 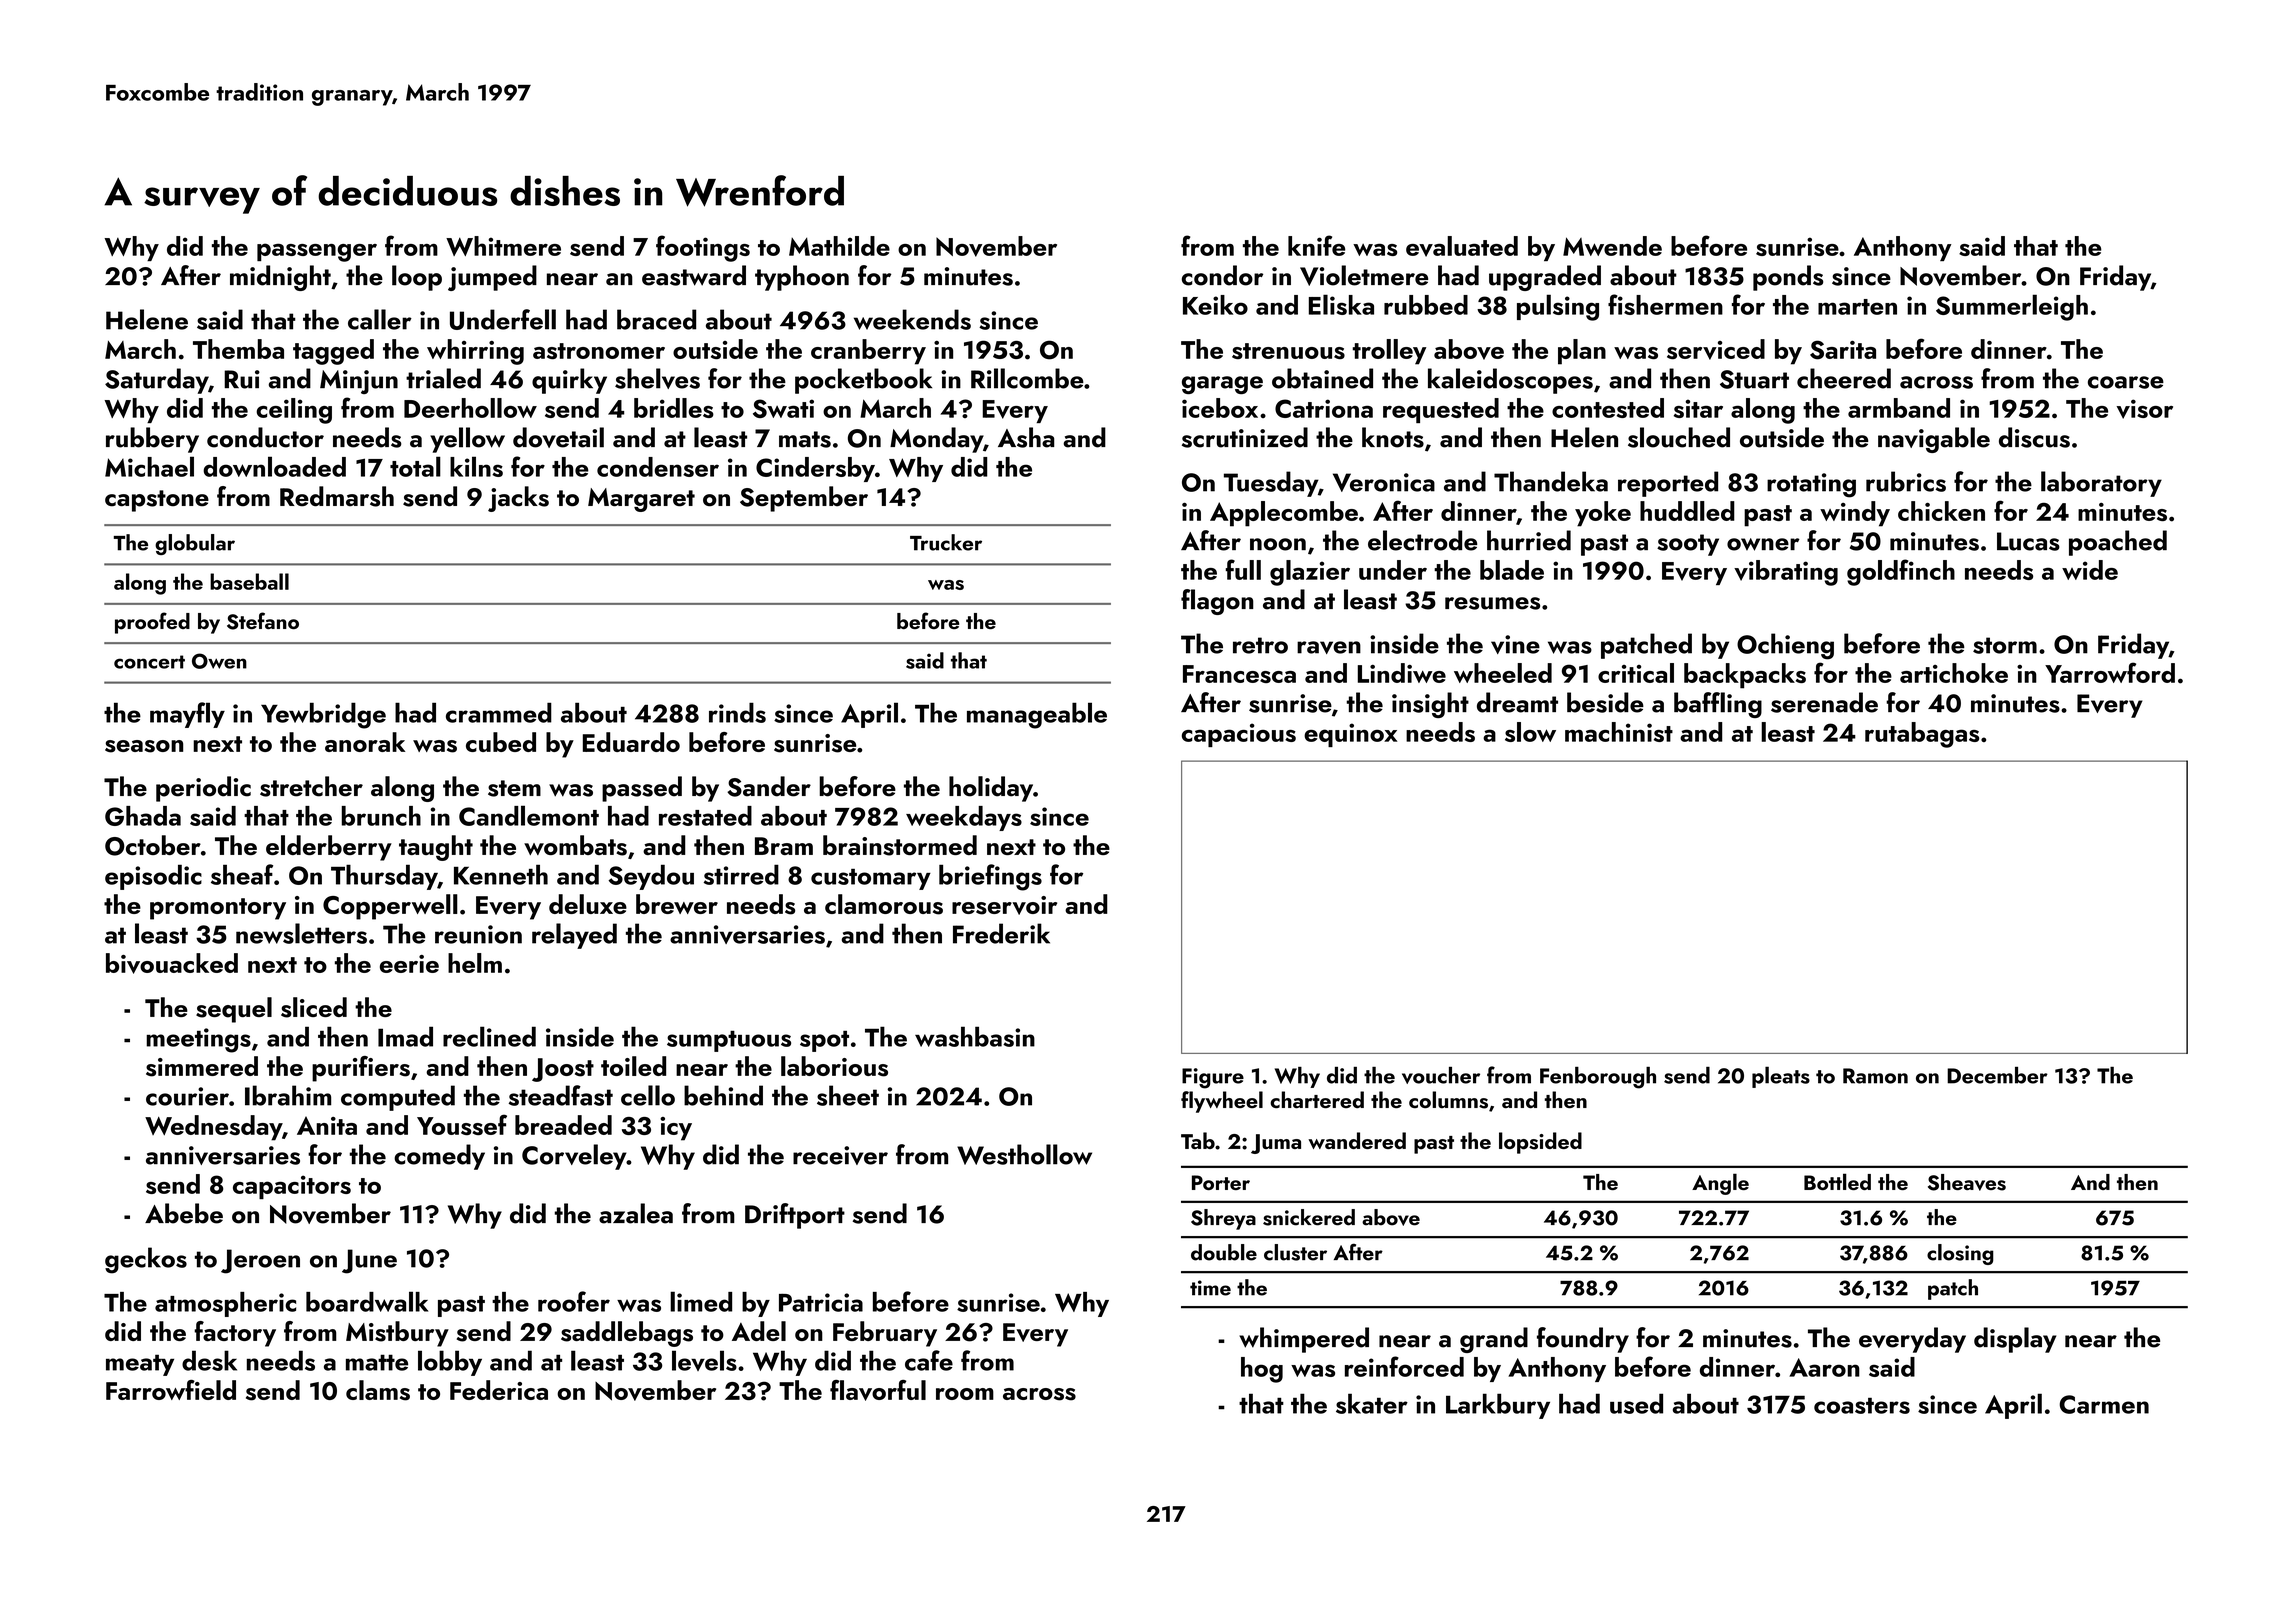 I want to click on clams, so click(x=378, y=1390).
